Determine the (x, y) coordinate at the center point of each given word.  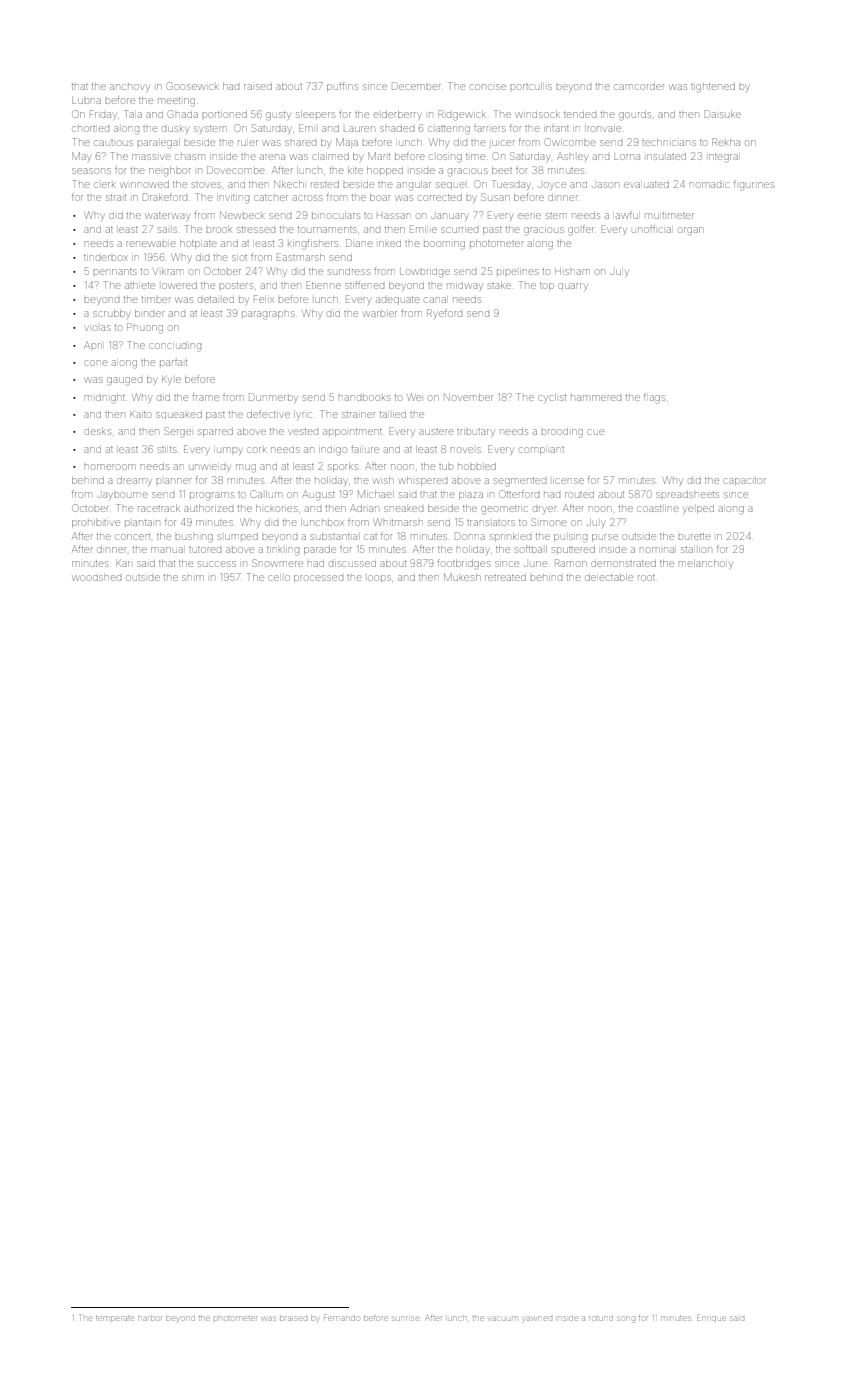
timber (156, 300)
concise (488, 87)
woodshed (97, 578)
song (626, 1319)
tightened (713, 88)
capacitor (745, 482)
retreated (505, 578)
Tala (133, 114)
